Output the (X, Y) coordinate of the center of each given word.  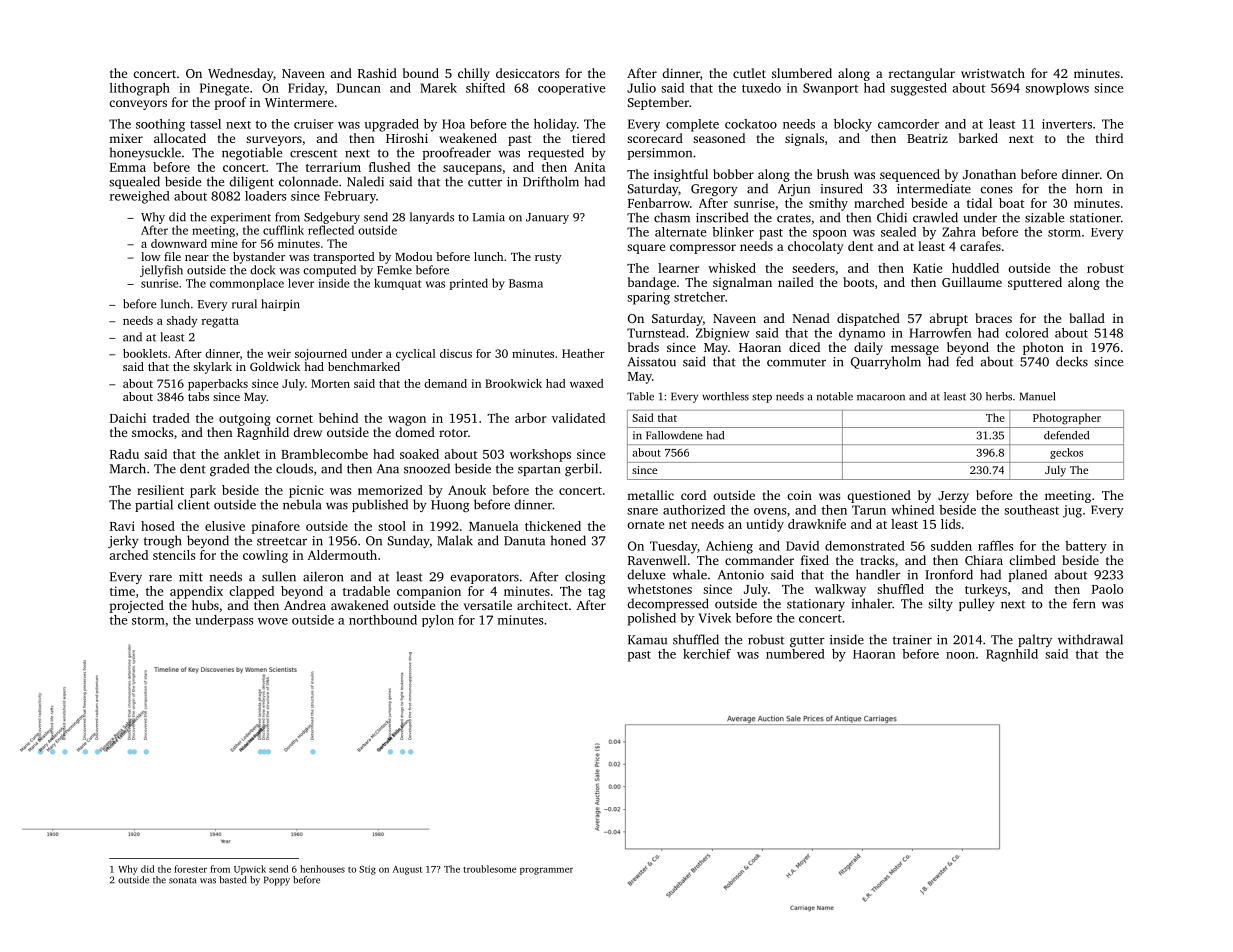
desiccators (527, 73)
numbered (795, 654)
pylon (438, 621)
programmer (546, 871)
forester (190, 869)
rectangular (922, 74)
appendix (196, 592)
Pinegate (224, 89)
